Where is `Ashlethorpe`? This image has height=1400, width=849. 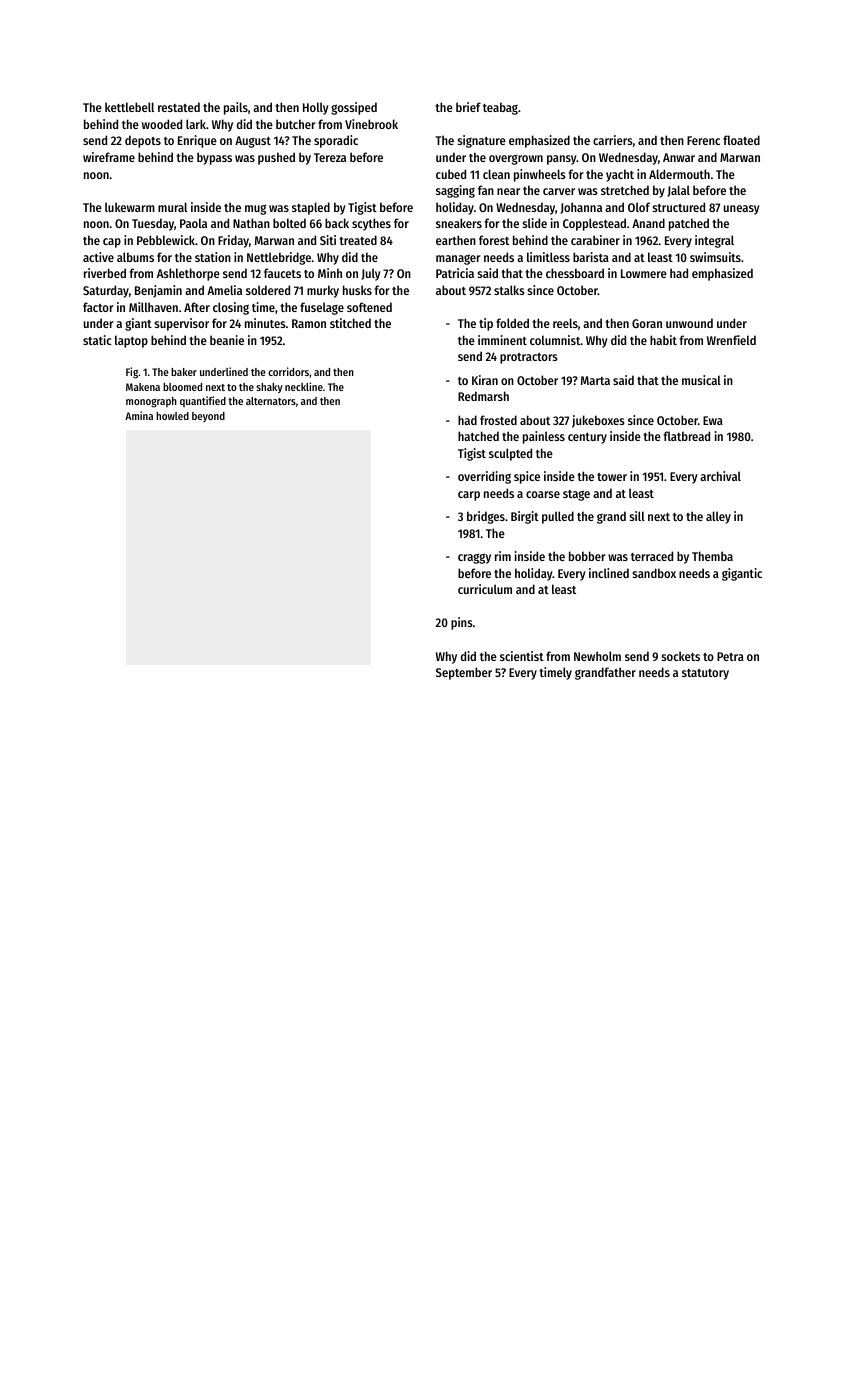 Ashlethorpe is located at coordinates (188, 274).
